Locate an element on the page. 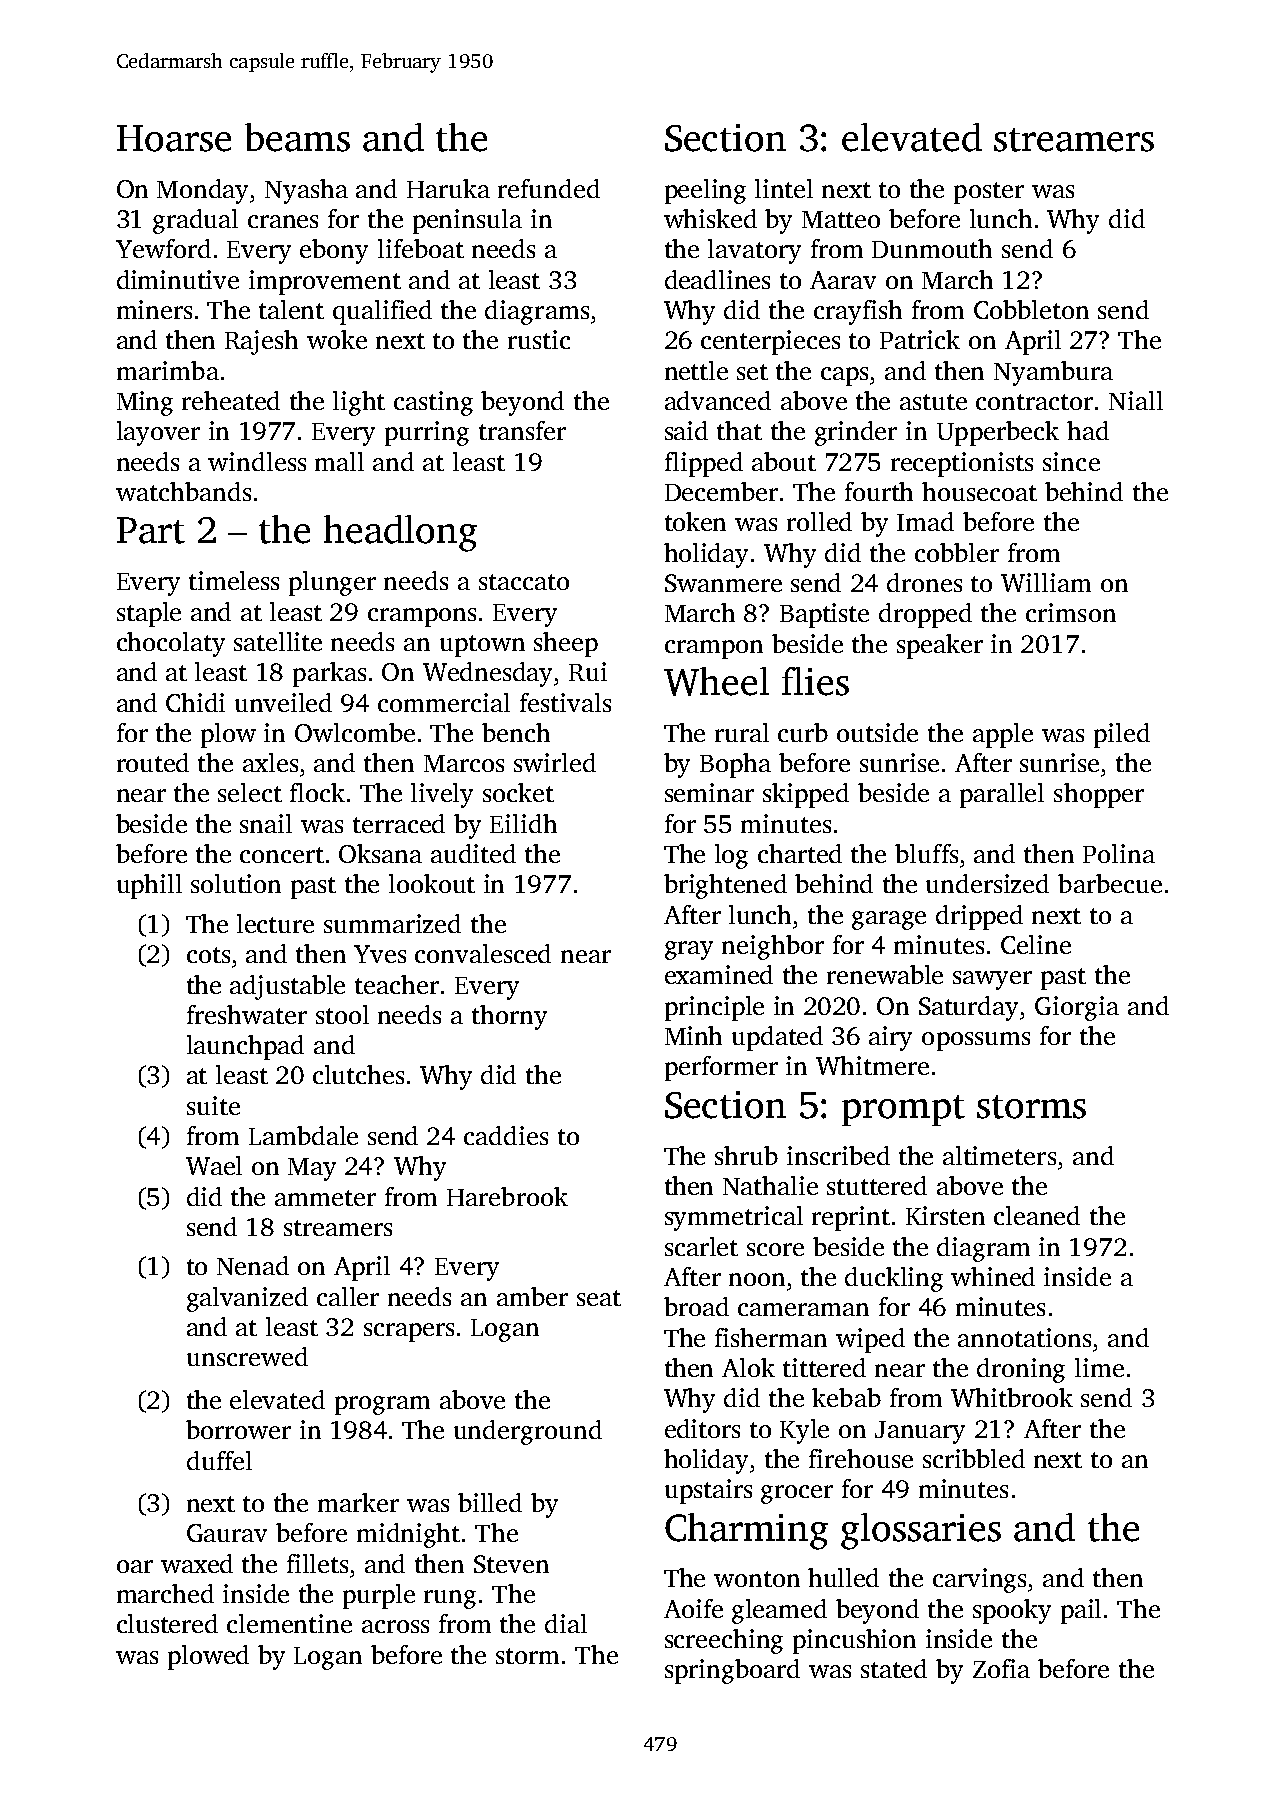  outside is located at coordinates (877, 732).
